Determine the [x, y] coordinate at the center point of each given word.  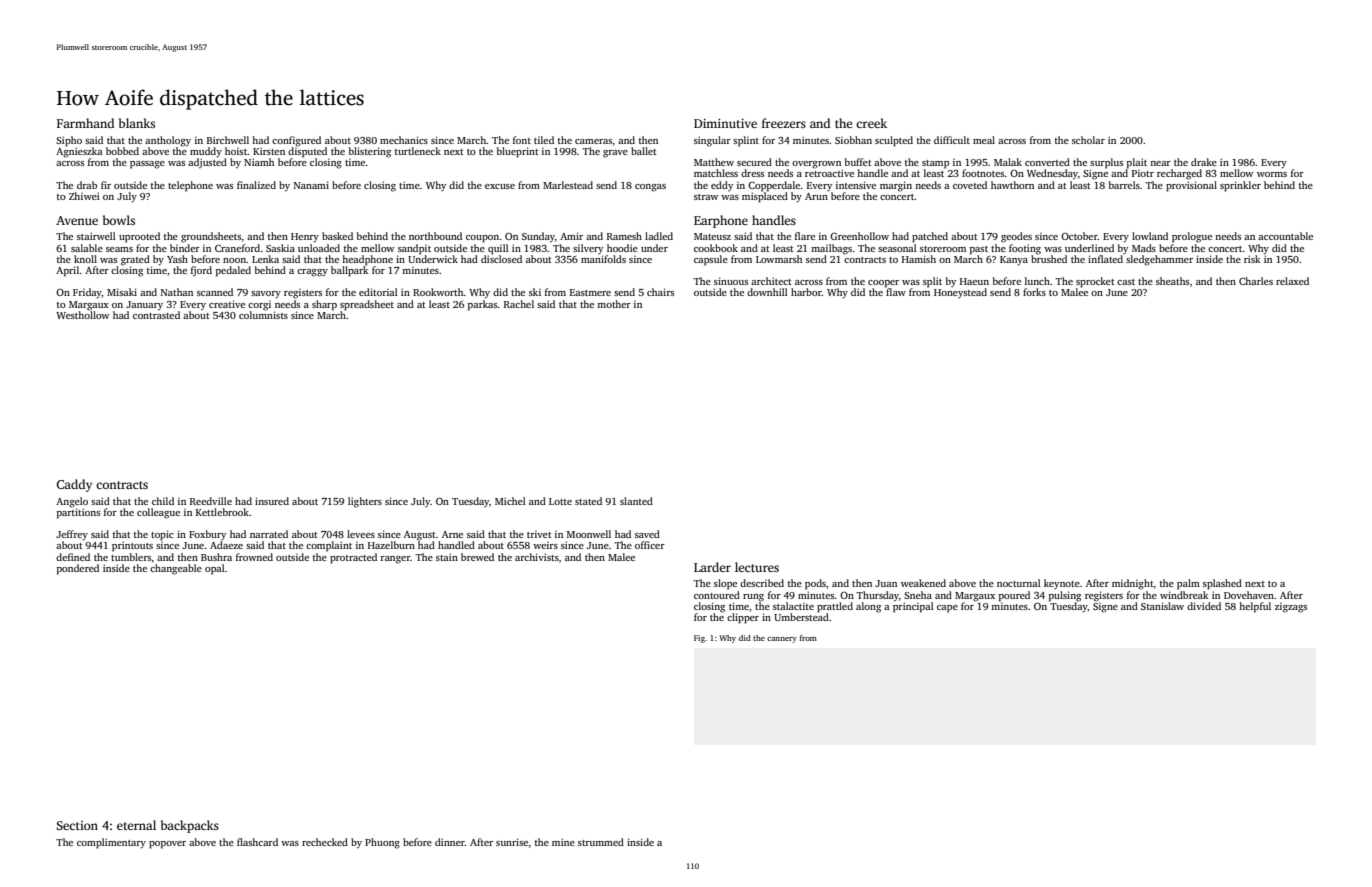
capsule [711, 260]
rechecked [325, 842]
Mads [1144, 248]
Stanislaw [1162, 606]
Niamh [259, 162]
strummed [601, 842]
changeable [176, 569]
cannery [782, 640]
